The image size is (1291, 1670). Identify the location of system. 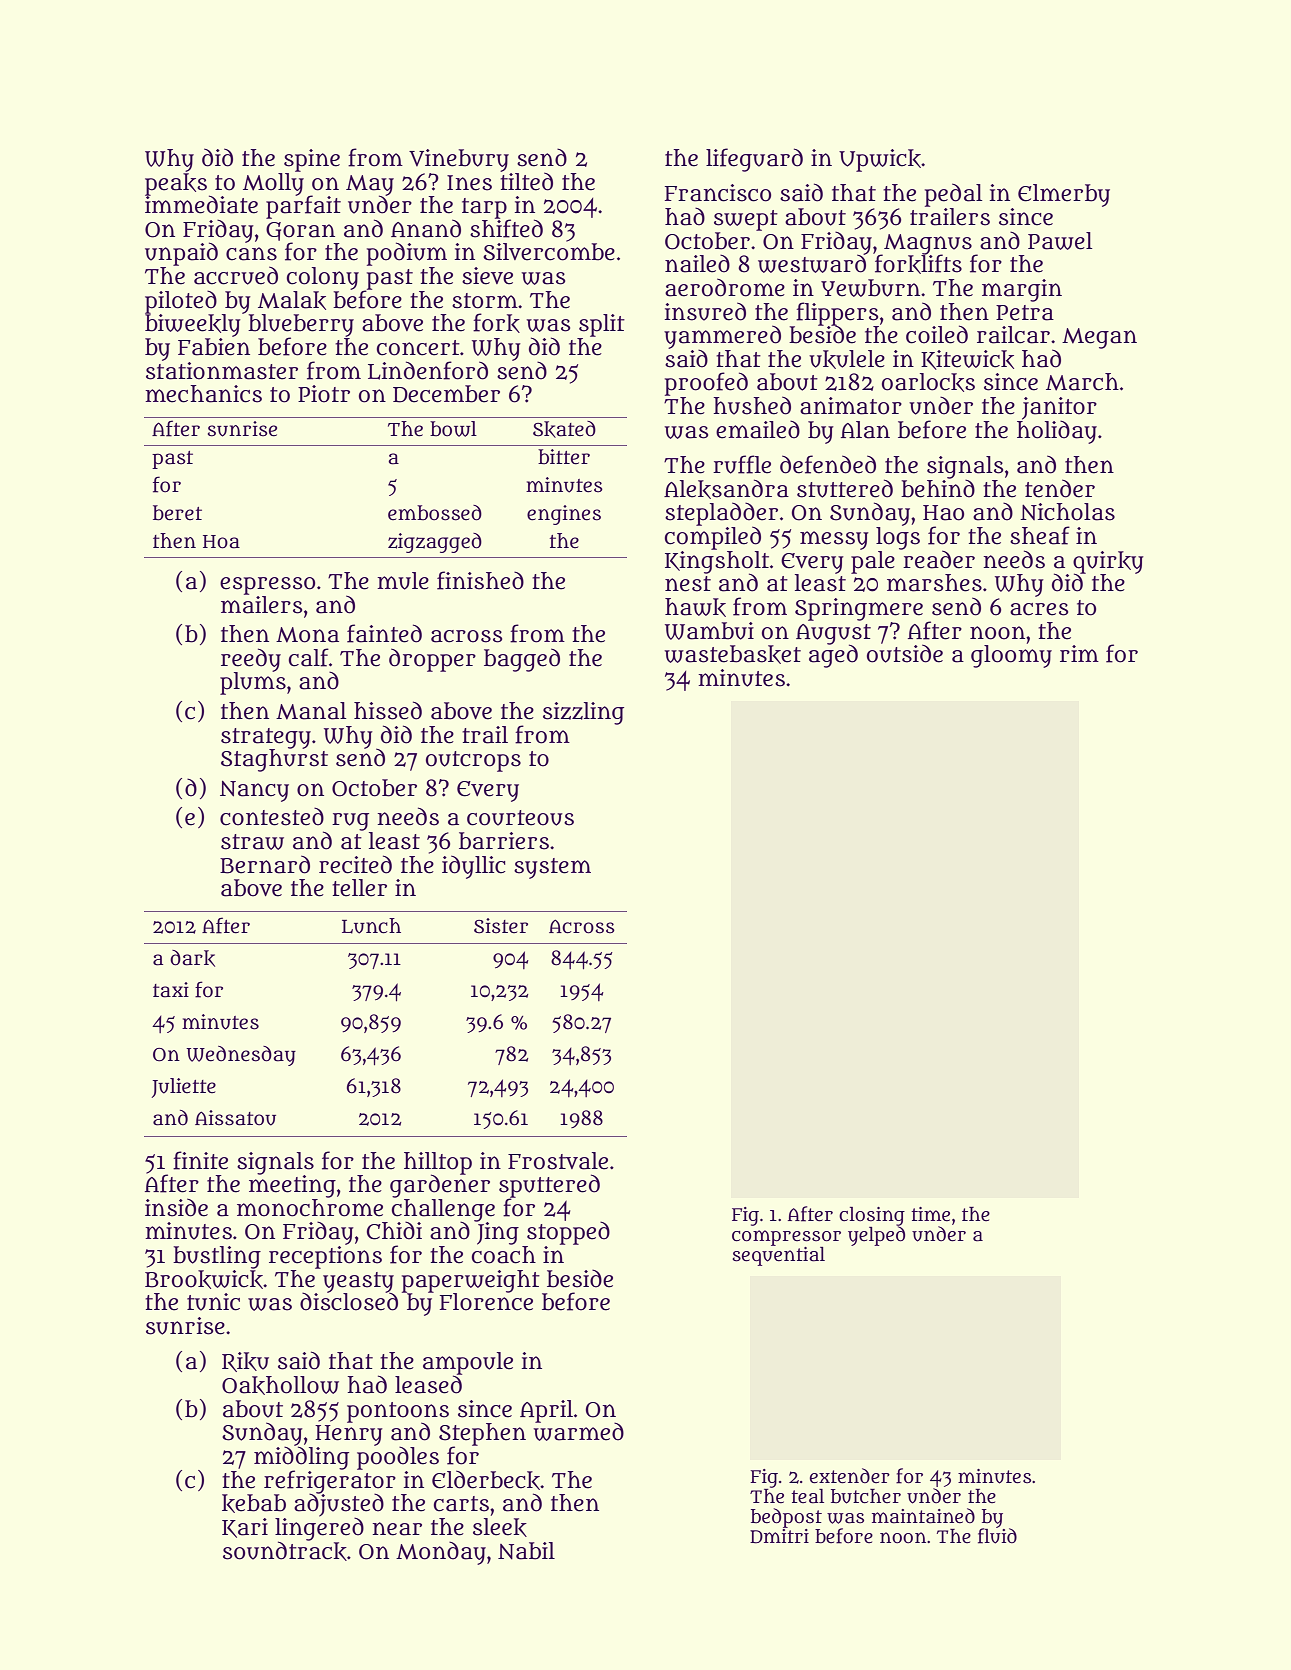
(552, 868).
